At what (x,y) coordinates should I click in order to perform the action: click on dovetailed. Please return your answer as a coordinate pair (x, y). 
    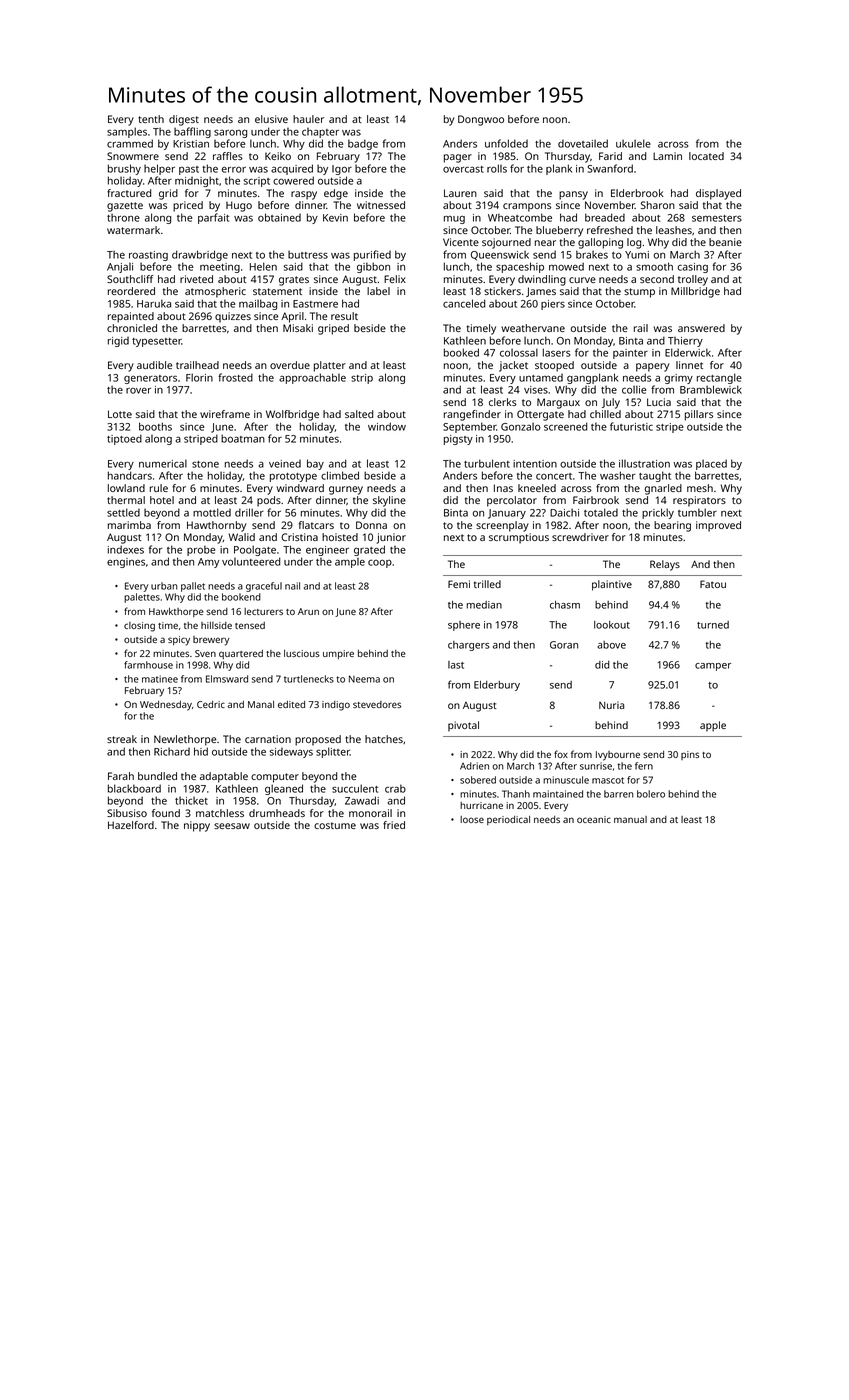
    Looking at the image, I should click on (583, 143).
